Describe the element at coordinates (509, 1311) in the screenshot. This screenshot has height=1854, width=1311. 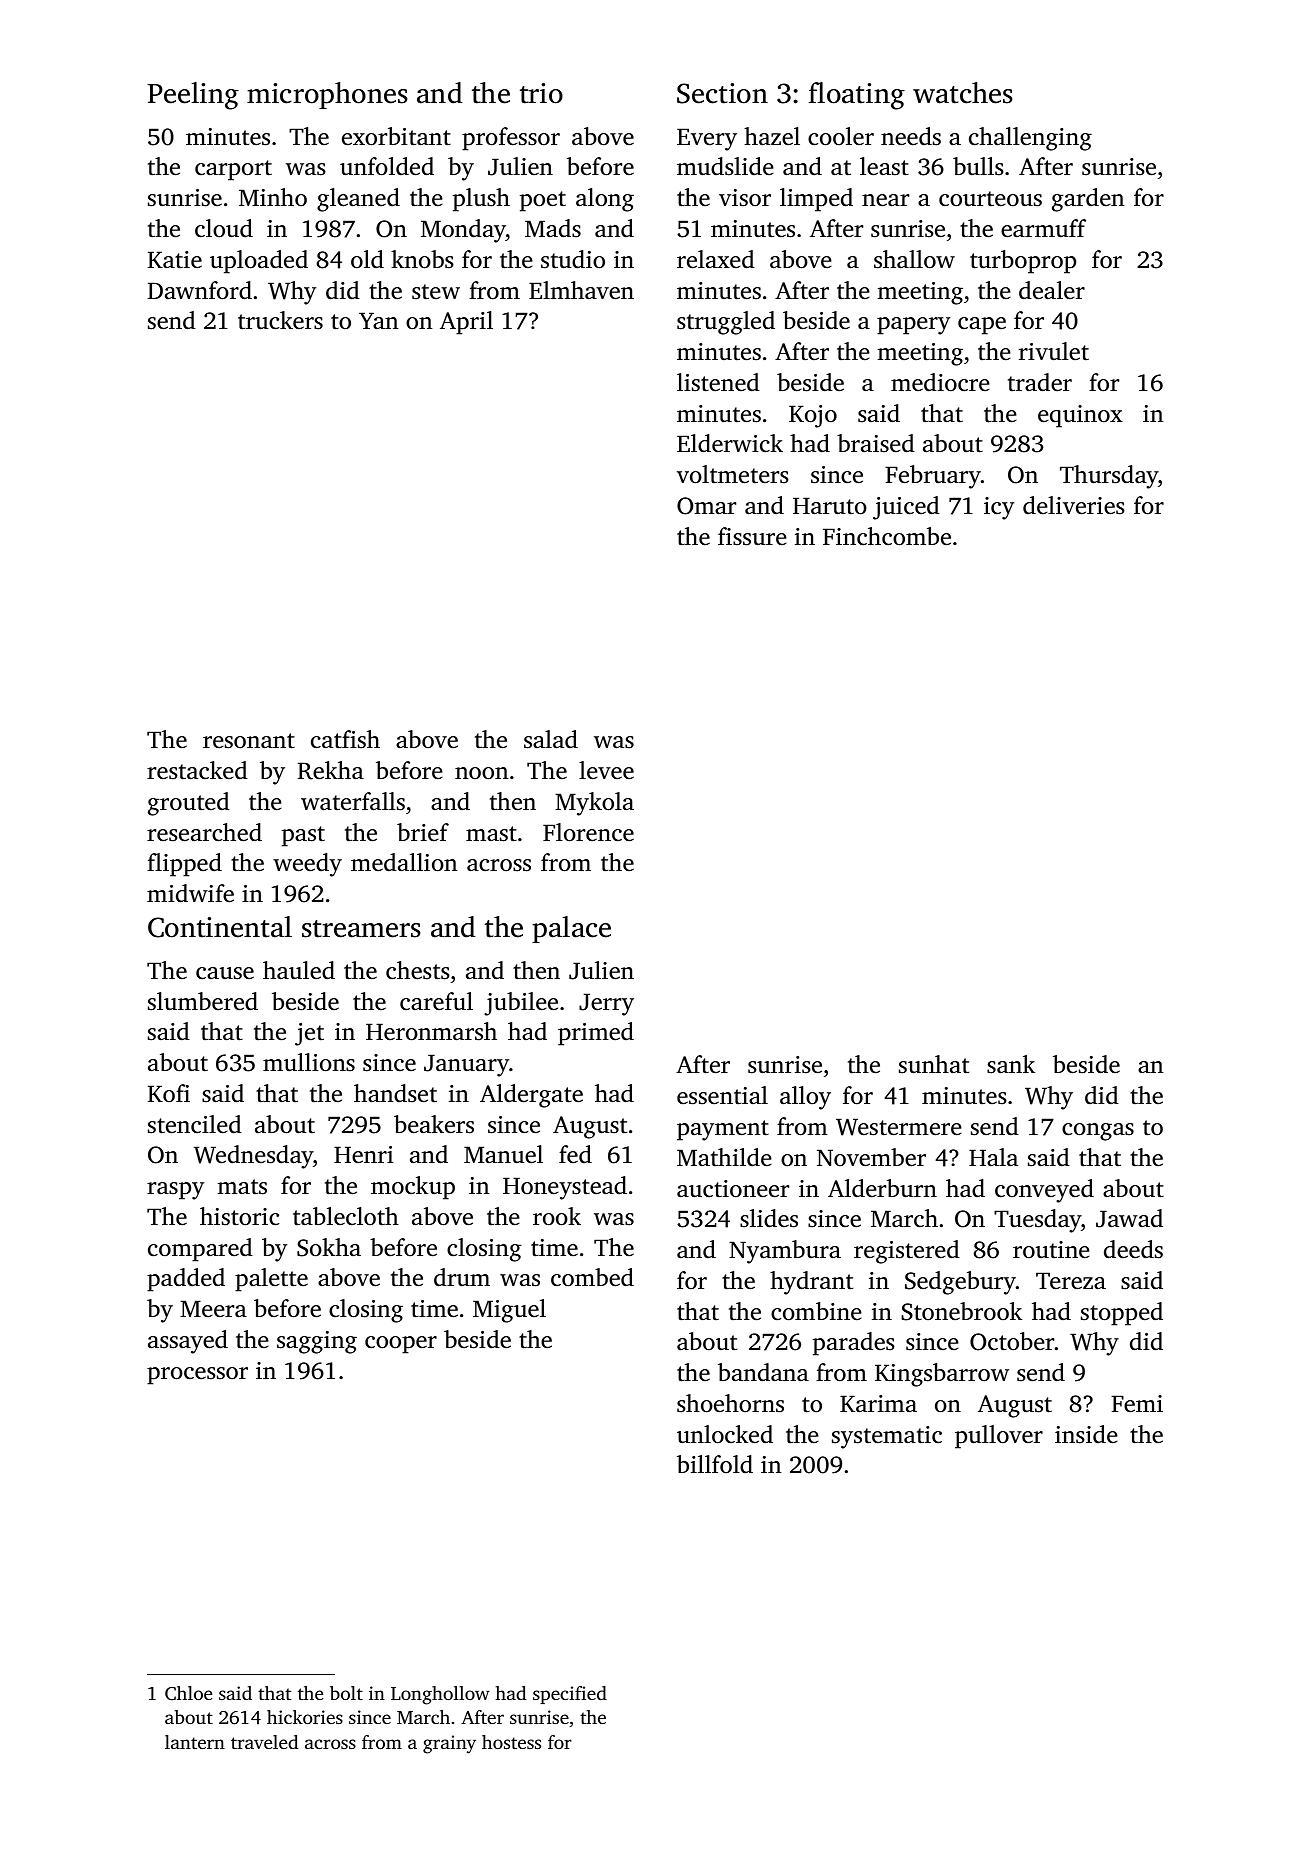
I see `Miguel` at that location.
